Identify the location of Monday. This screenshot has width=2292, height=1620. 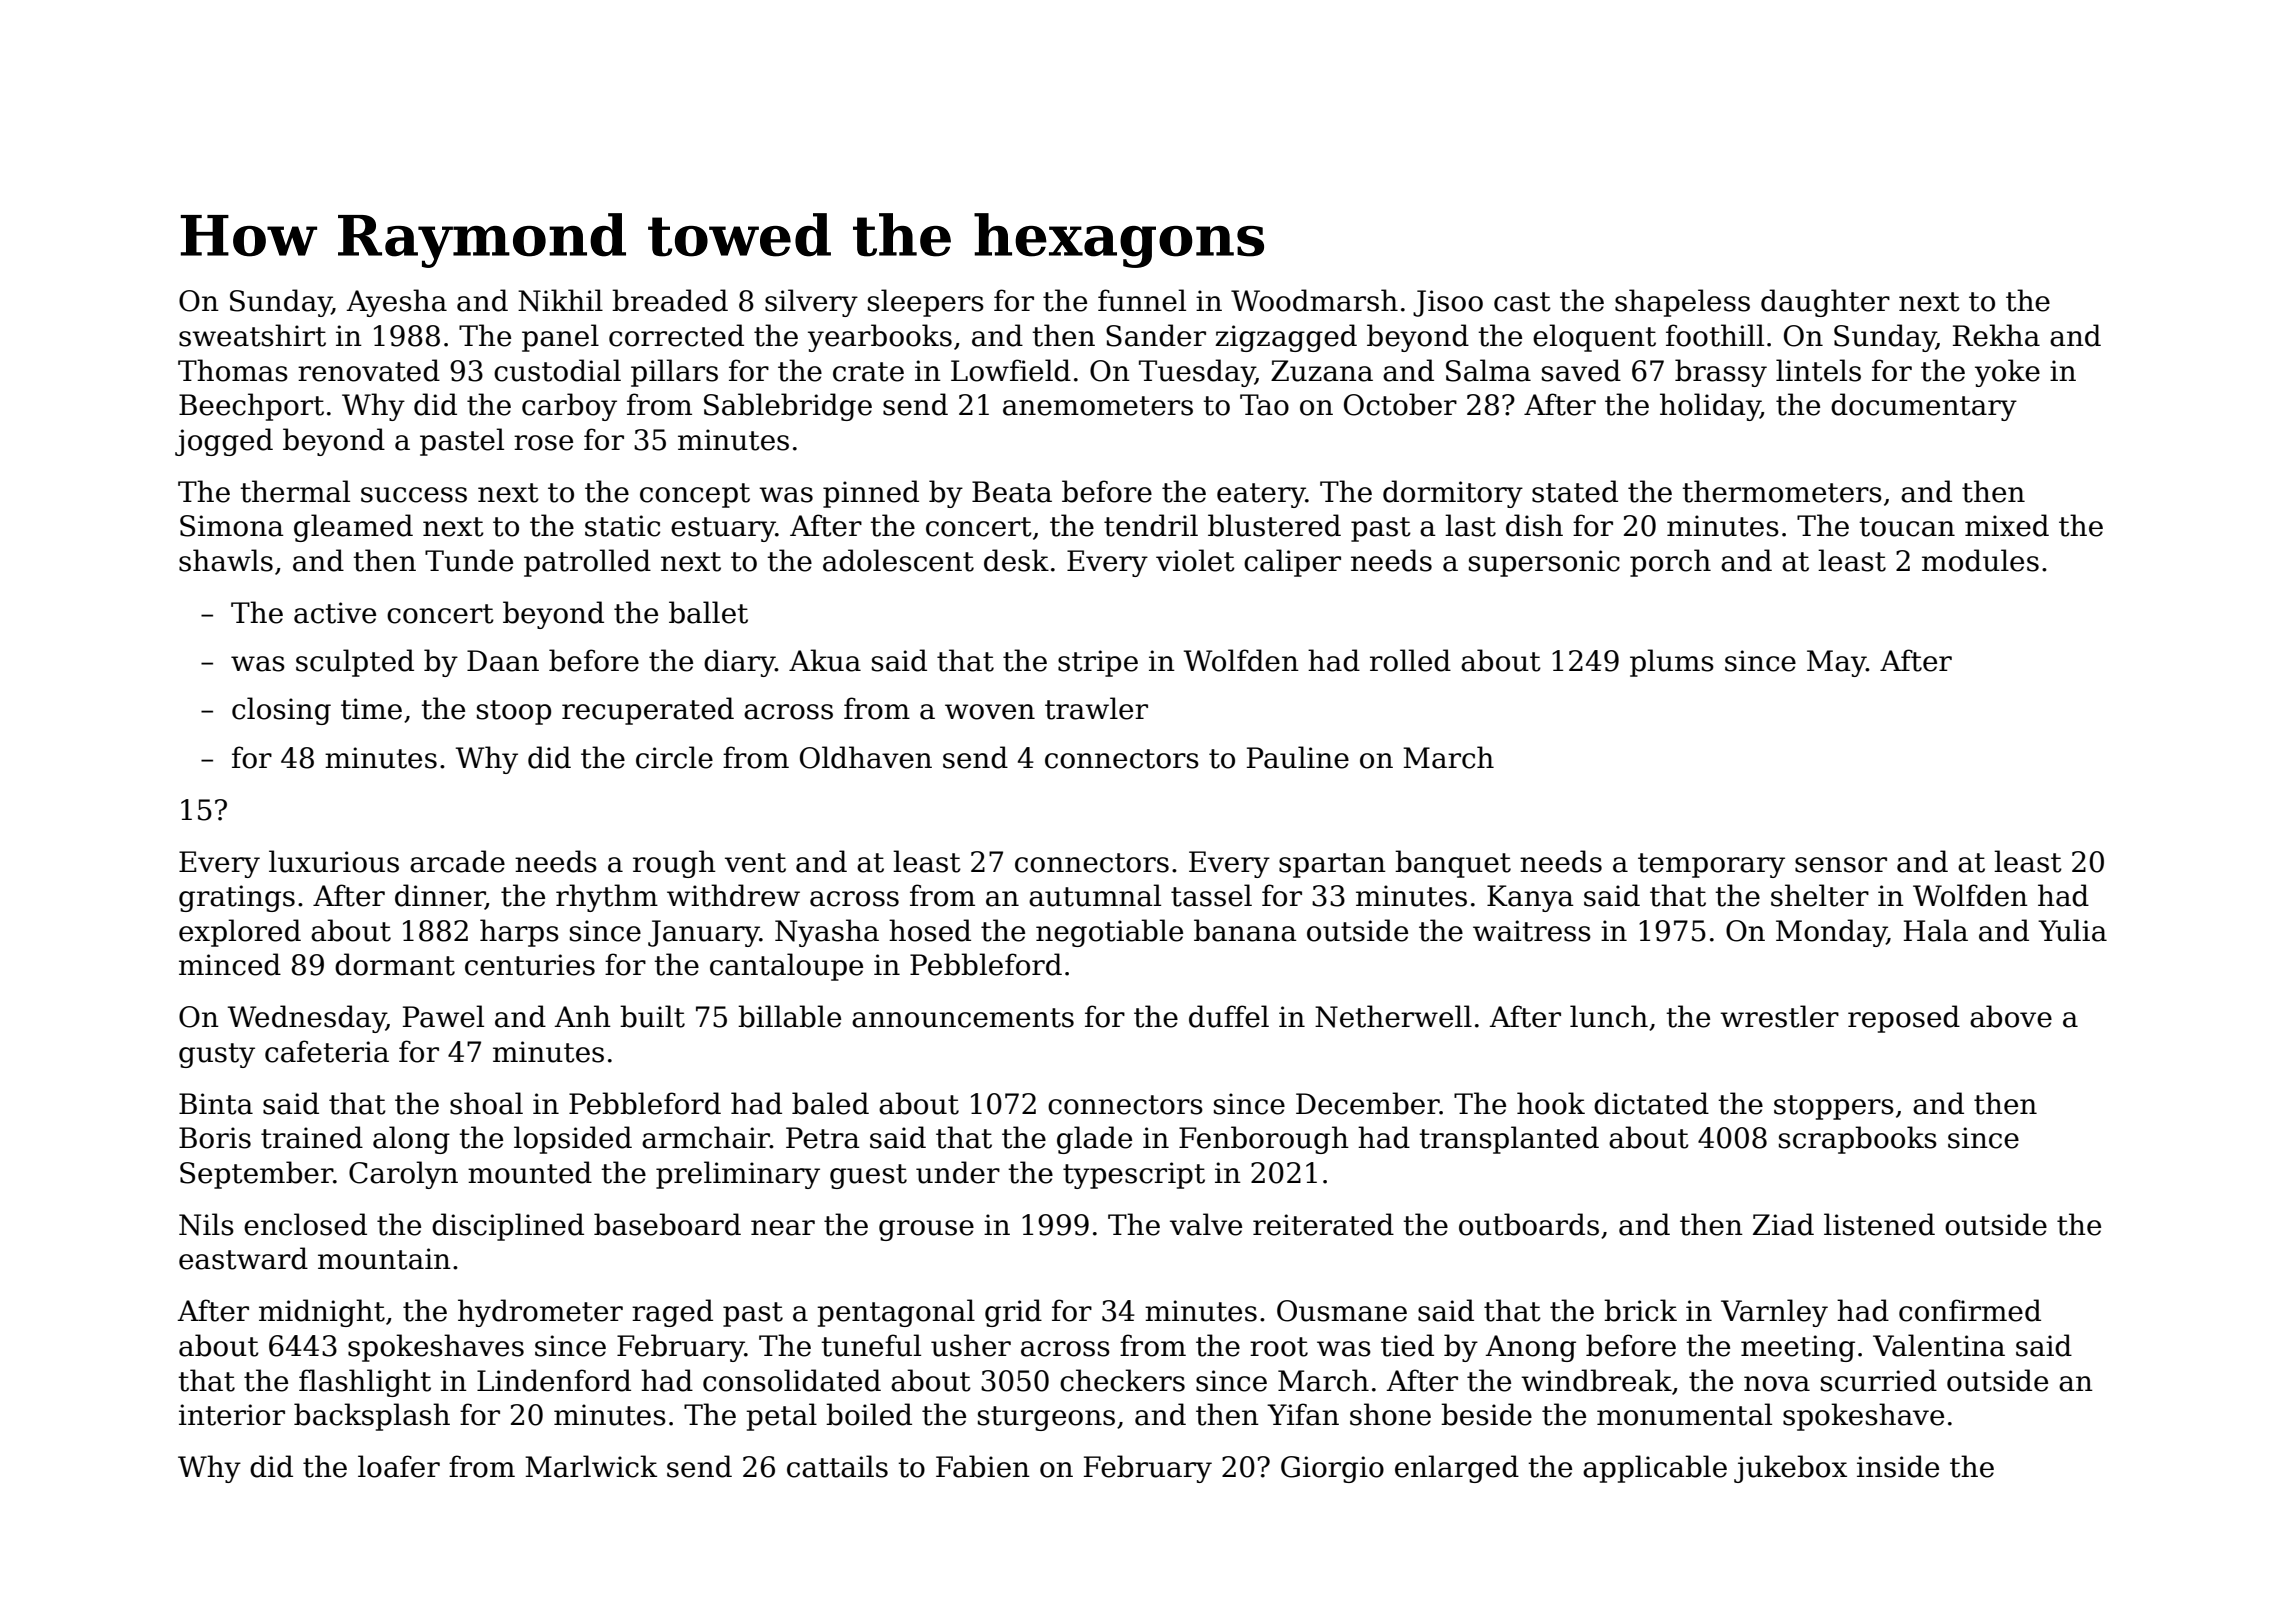
(1831, 933).
